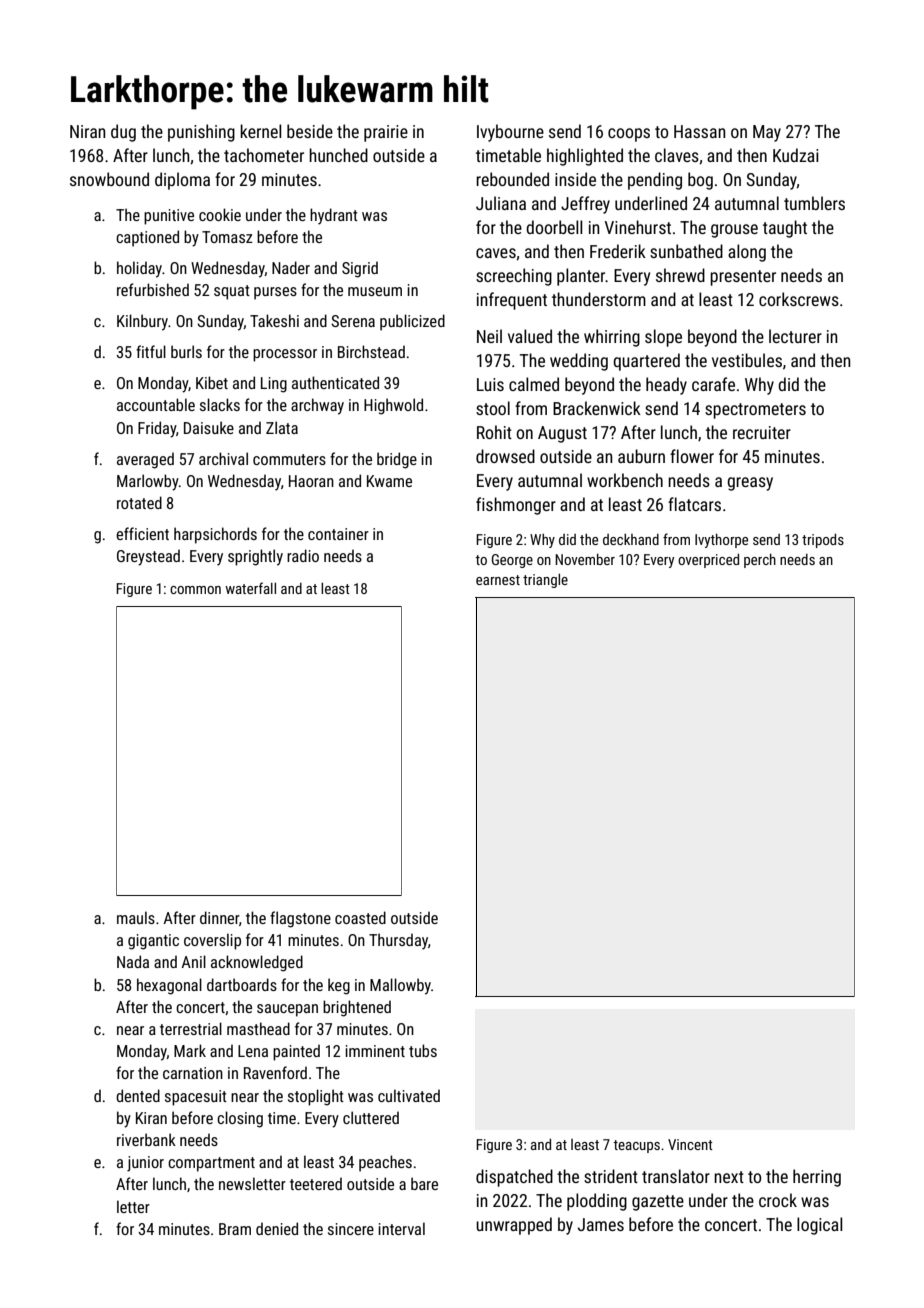 This image has height=1308, width=924. I want to click on prairie, so click(386, 133).
